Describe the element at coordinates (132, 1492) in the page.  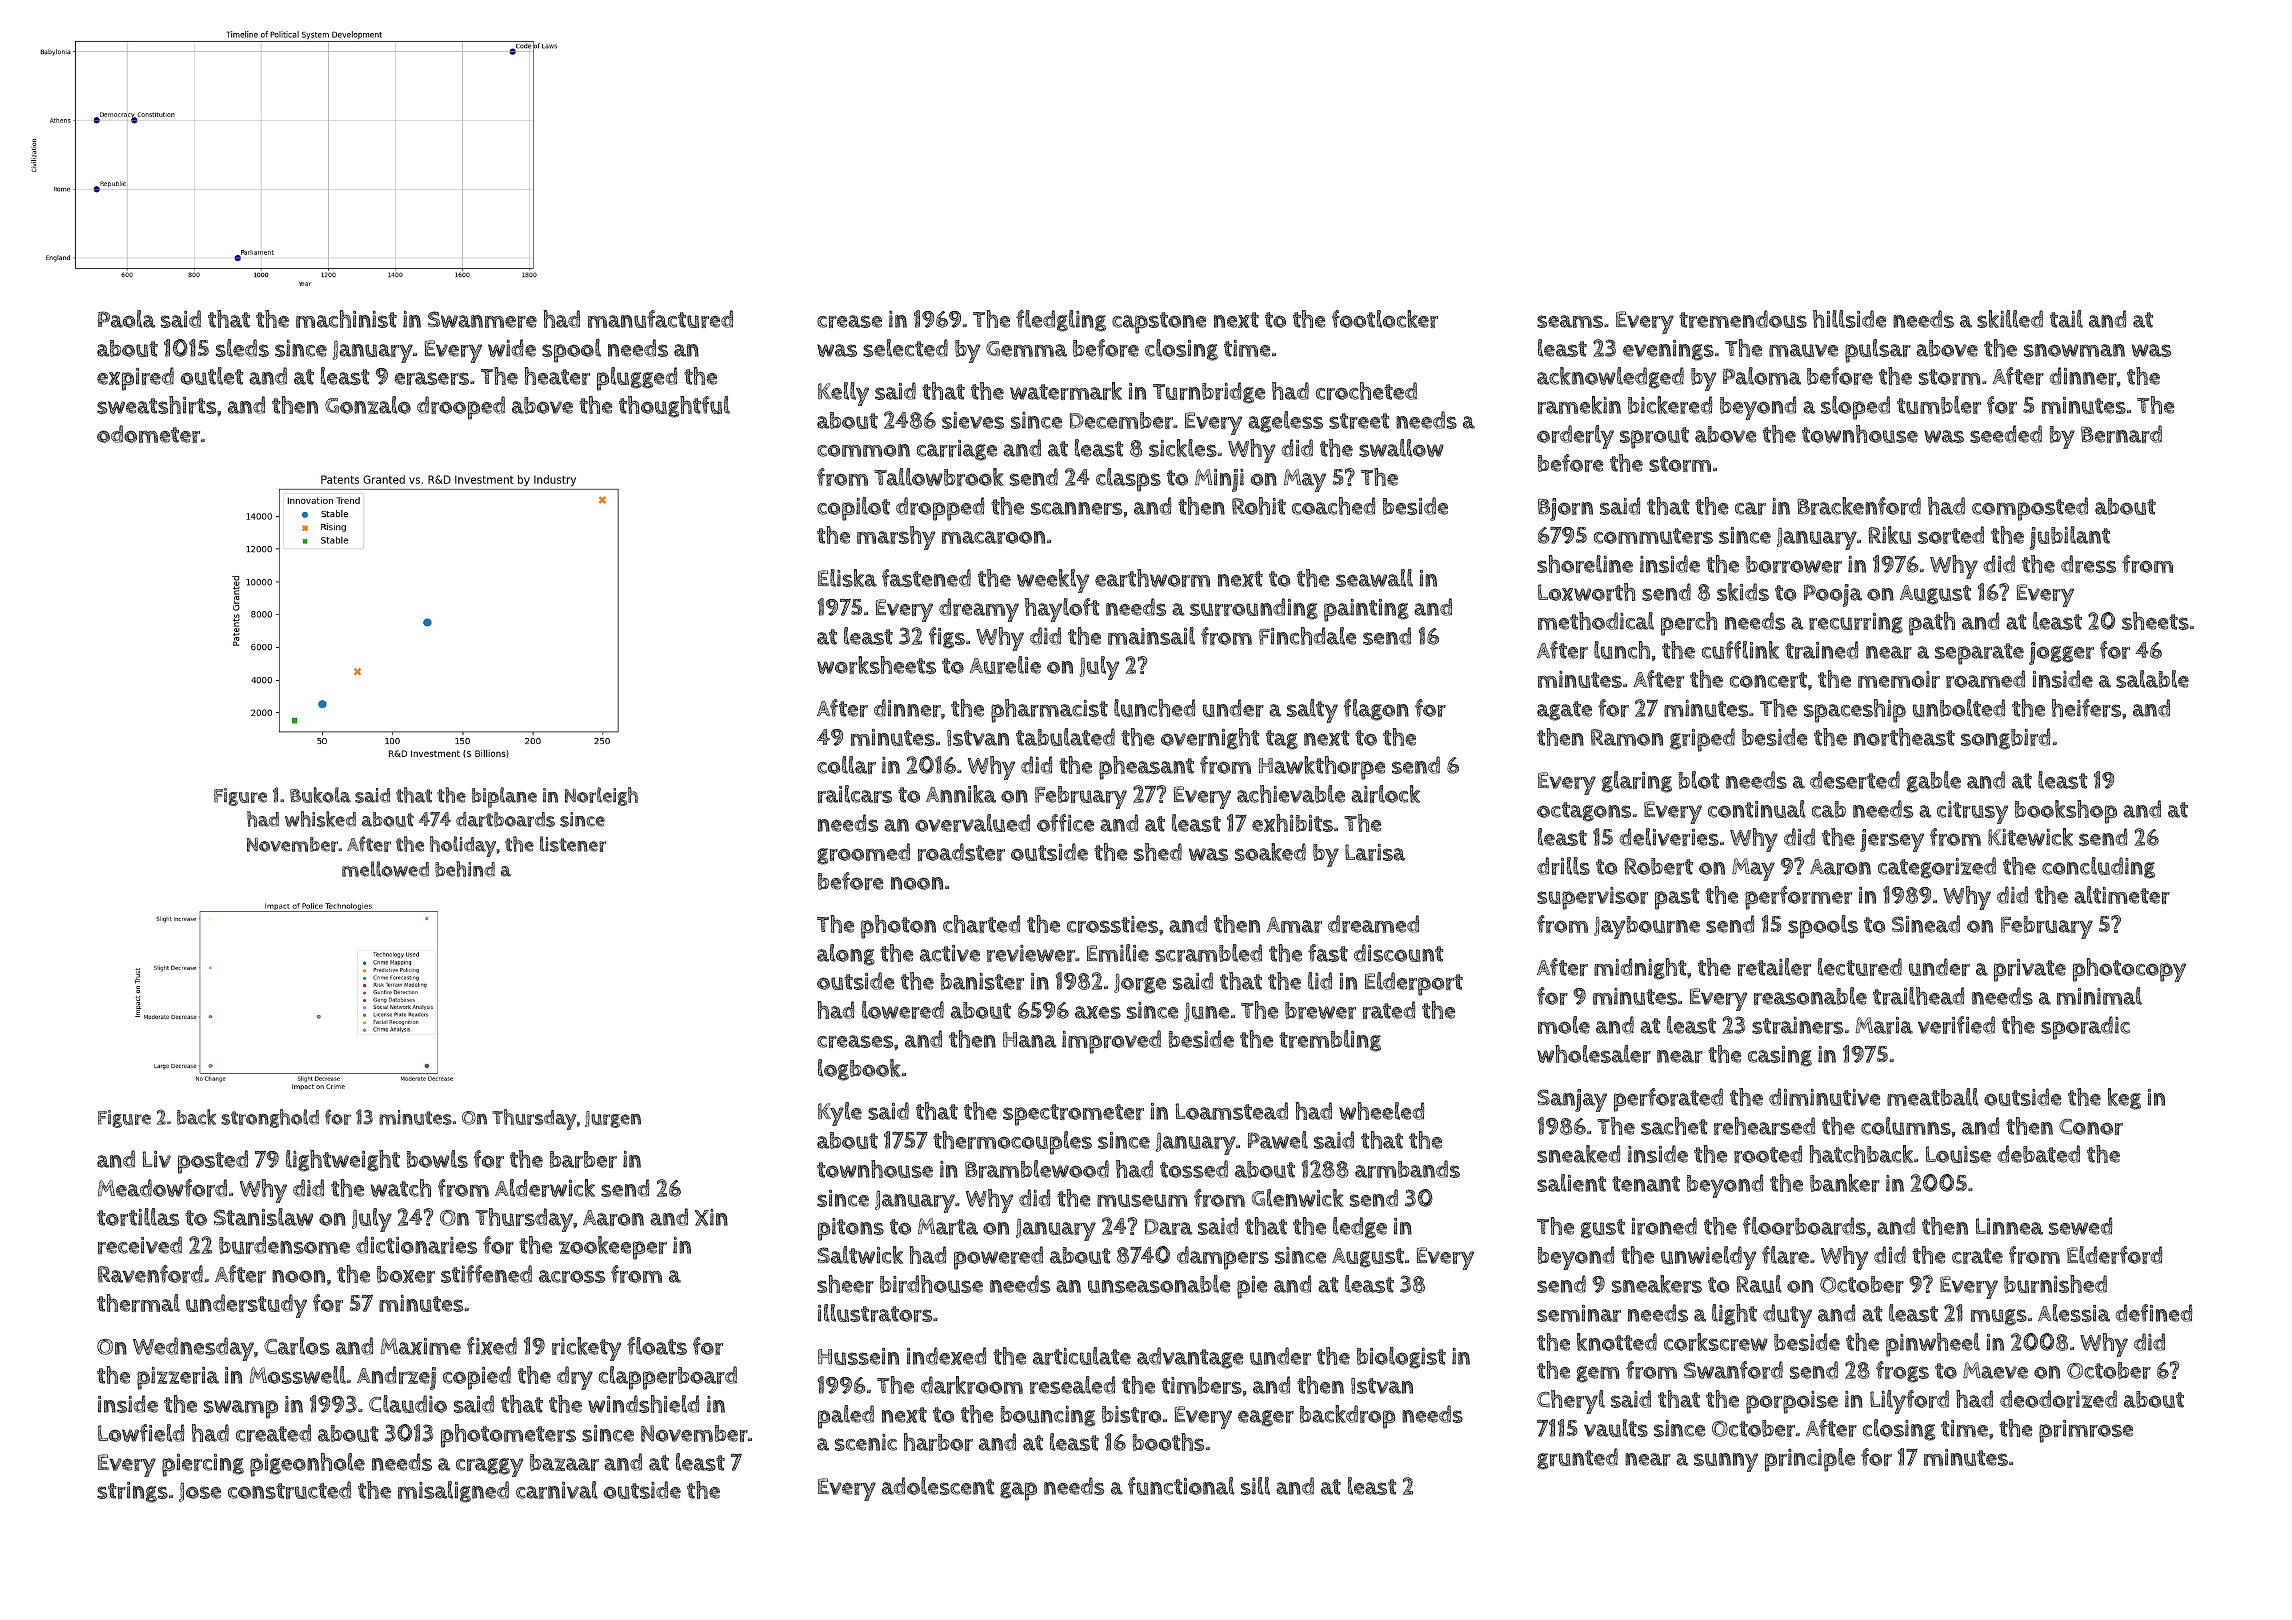
I see `strings` at that location.
